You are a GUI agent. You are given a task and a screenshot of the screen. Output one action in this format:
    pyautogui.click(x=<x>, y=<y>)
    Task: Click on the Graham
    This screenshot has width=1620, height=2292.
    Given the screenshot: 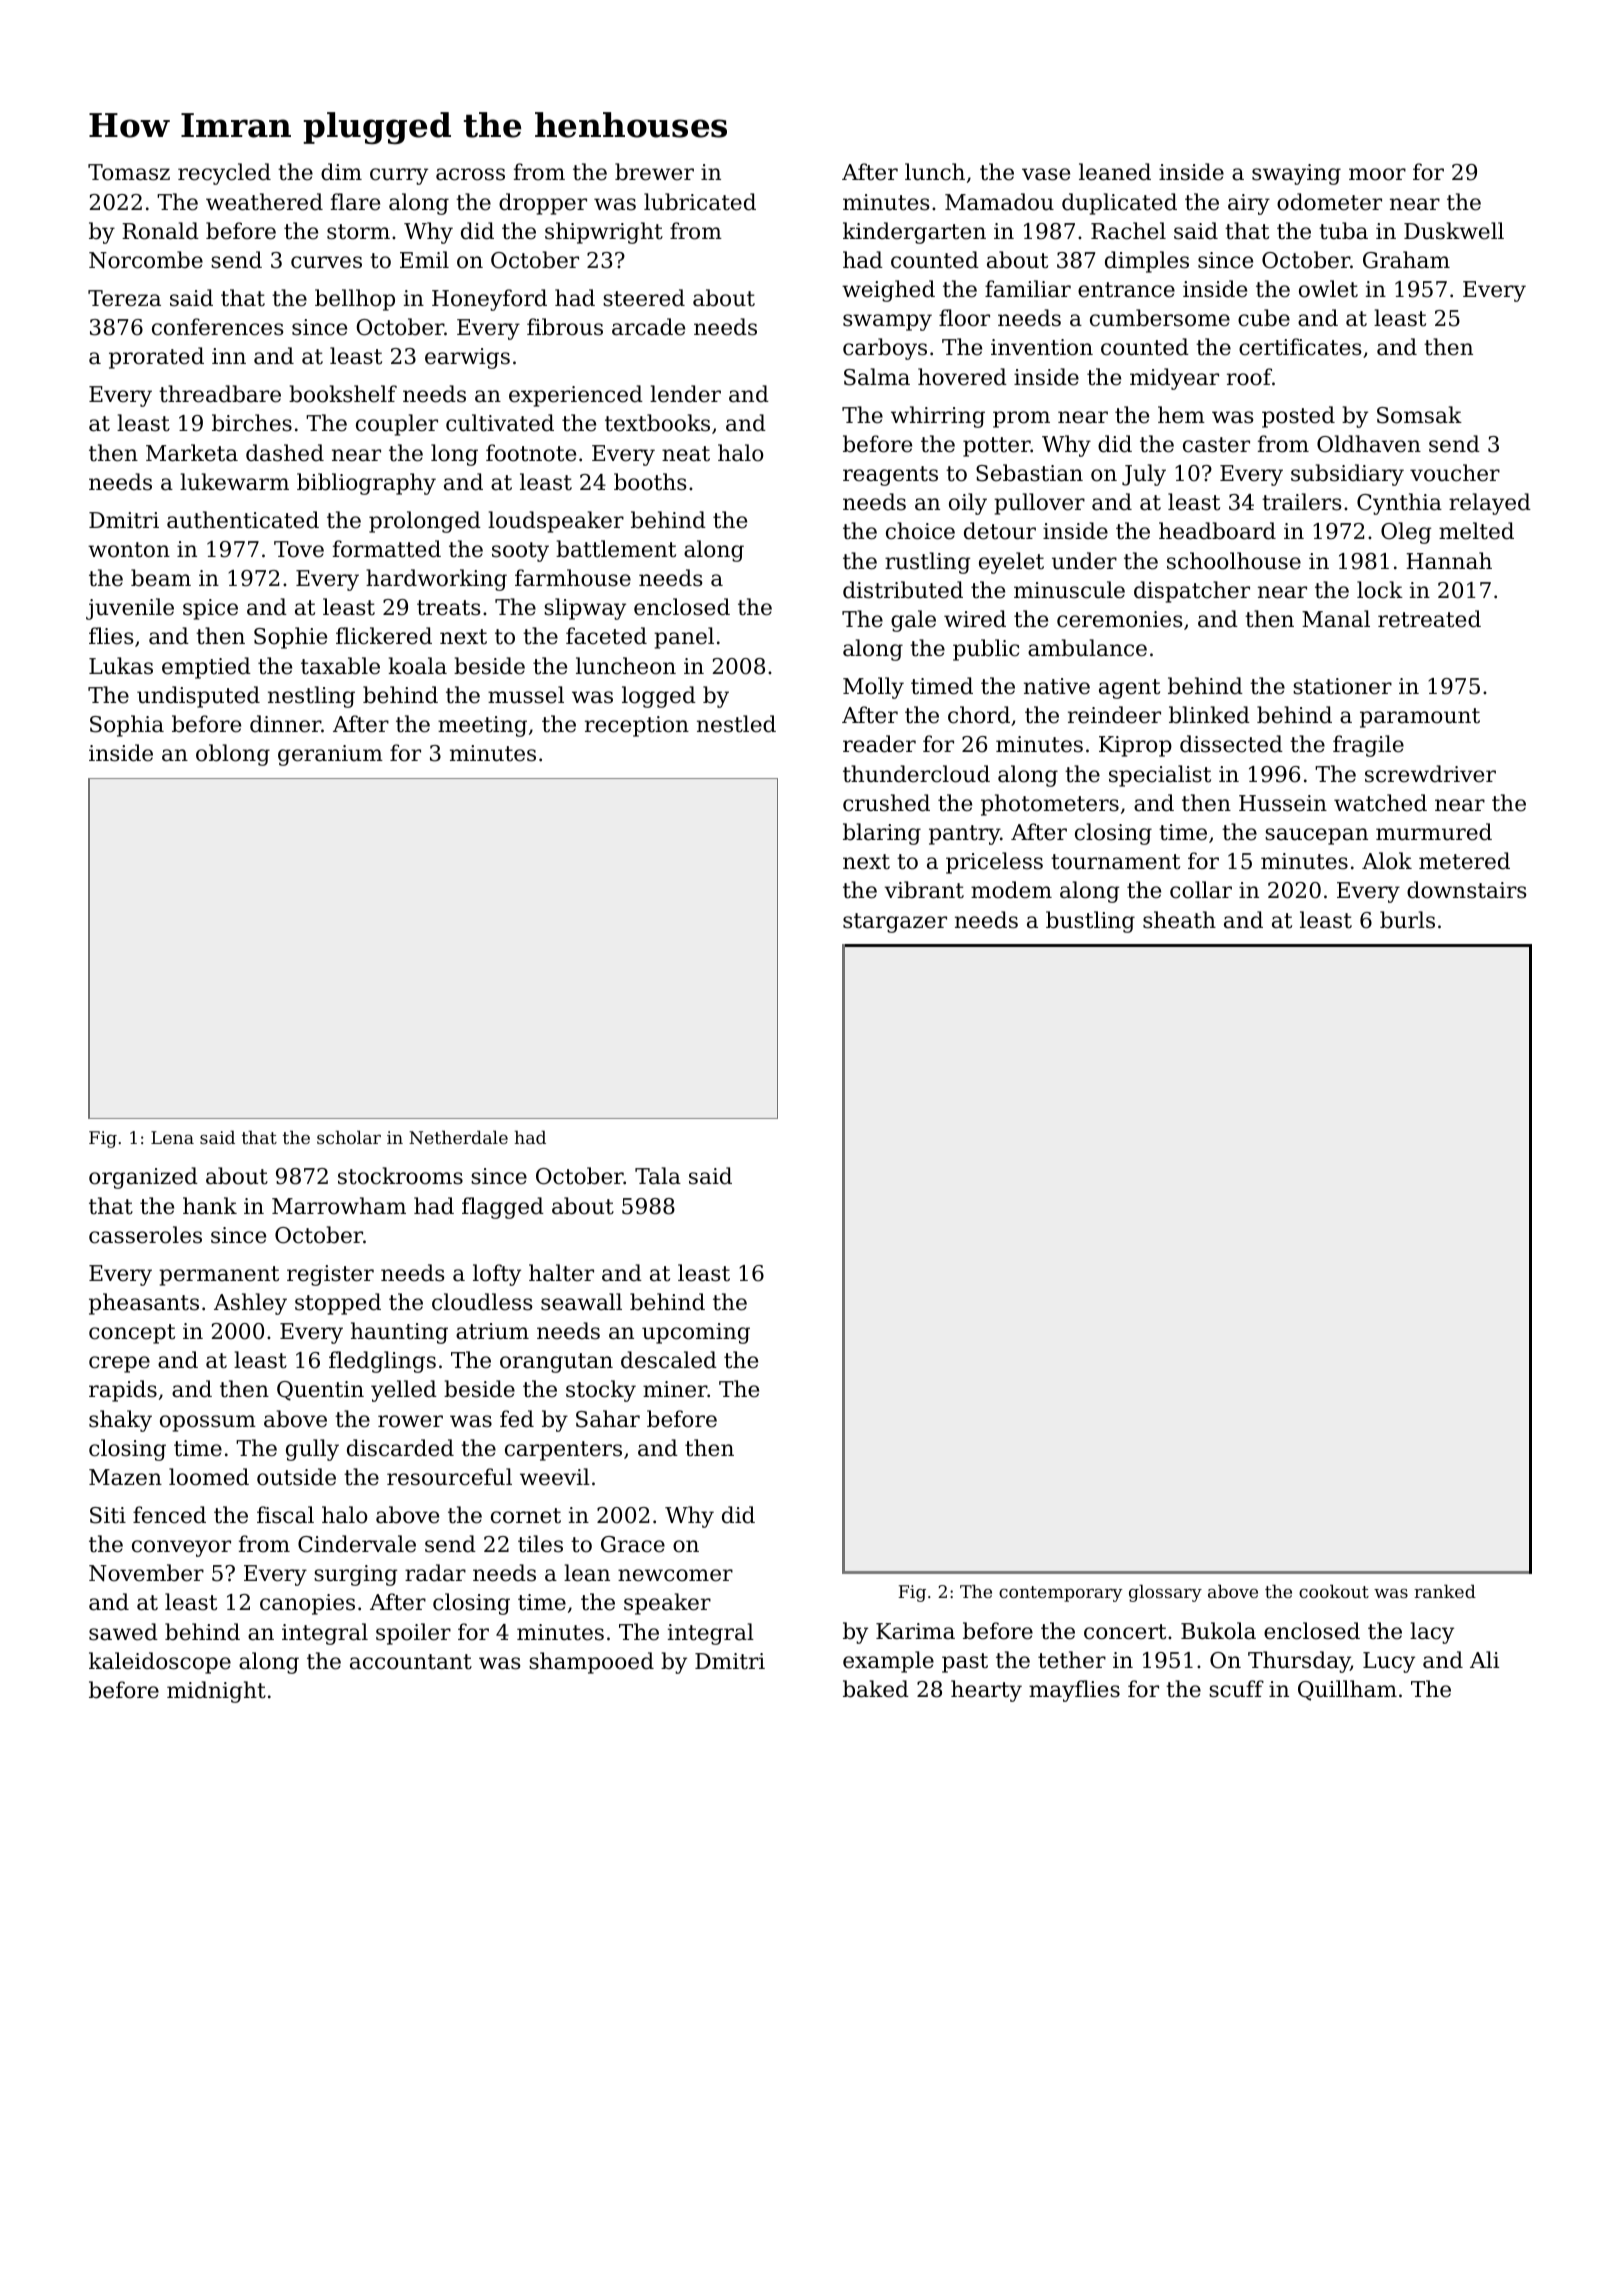 What is the action you would take?
    pyautogui.click(x=1406, y=260)
